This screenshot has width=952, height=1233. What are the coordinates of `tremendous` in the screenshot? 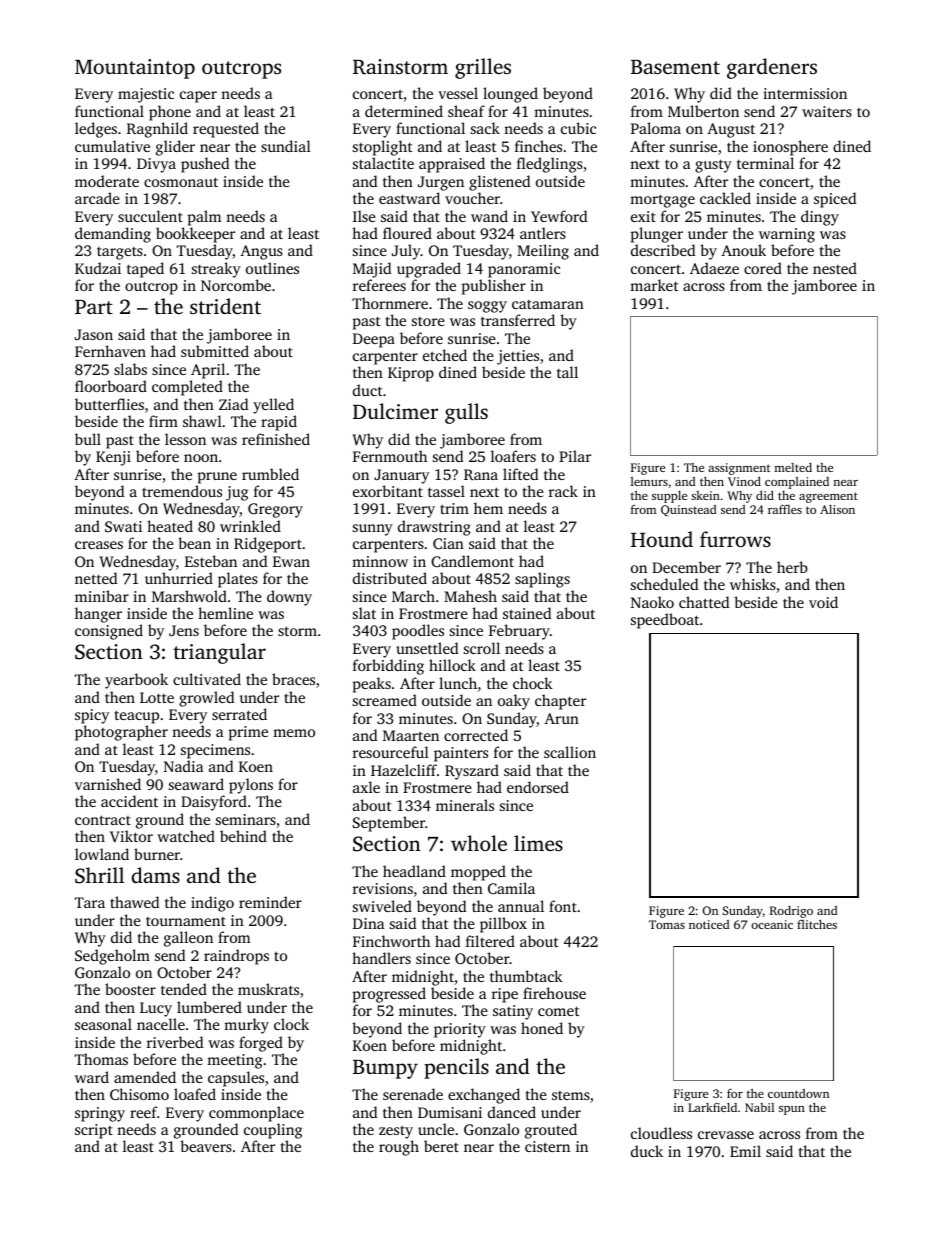 It's located at (182, 491).
